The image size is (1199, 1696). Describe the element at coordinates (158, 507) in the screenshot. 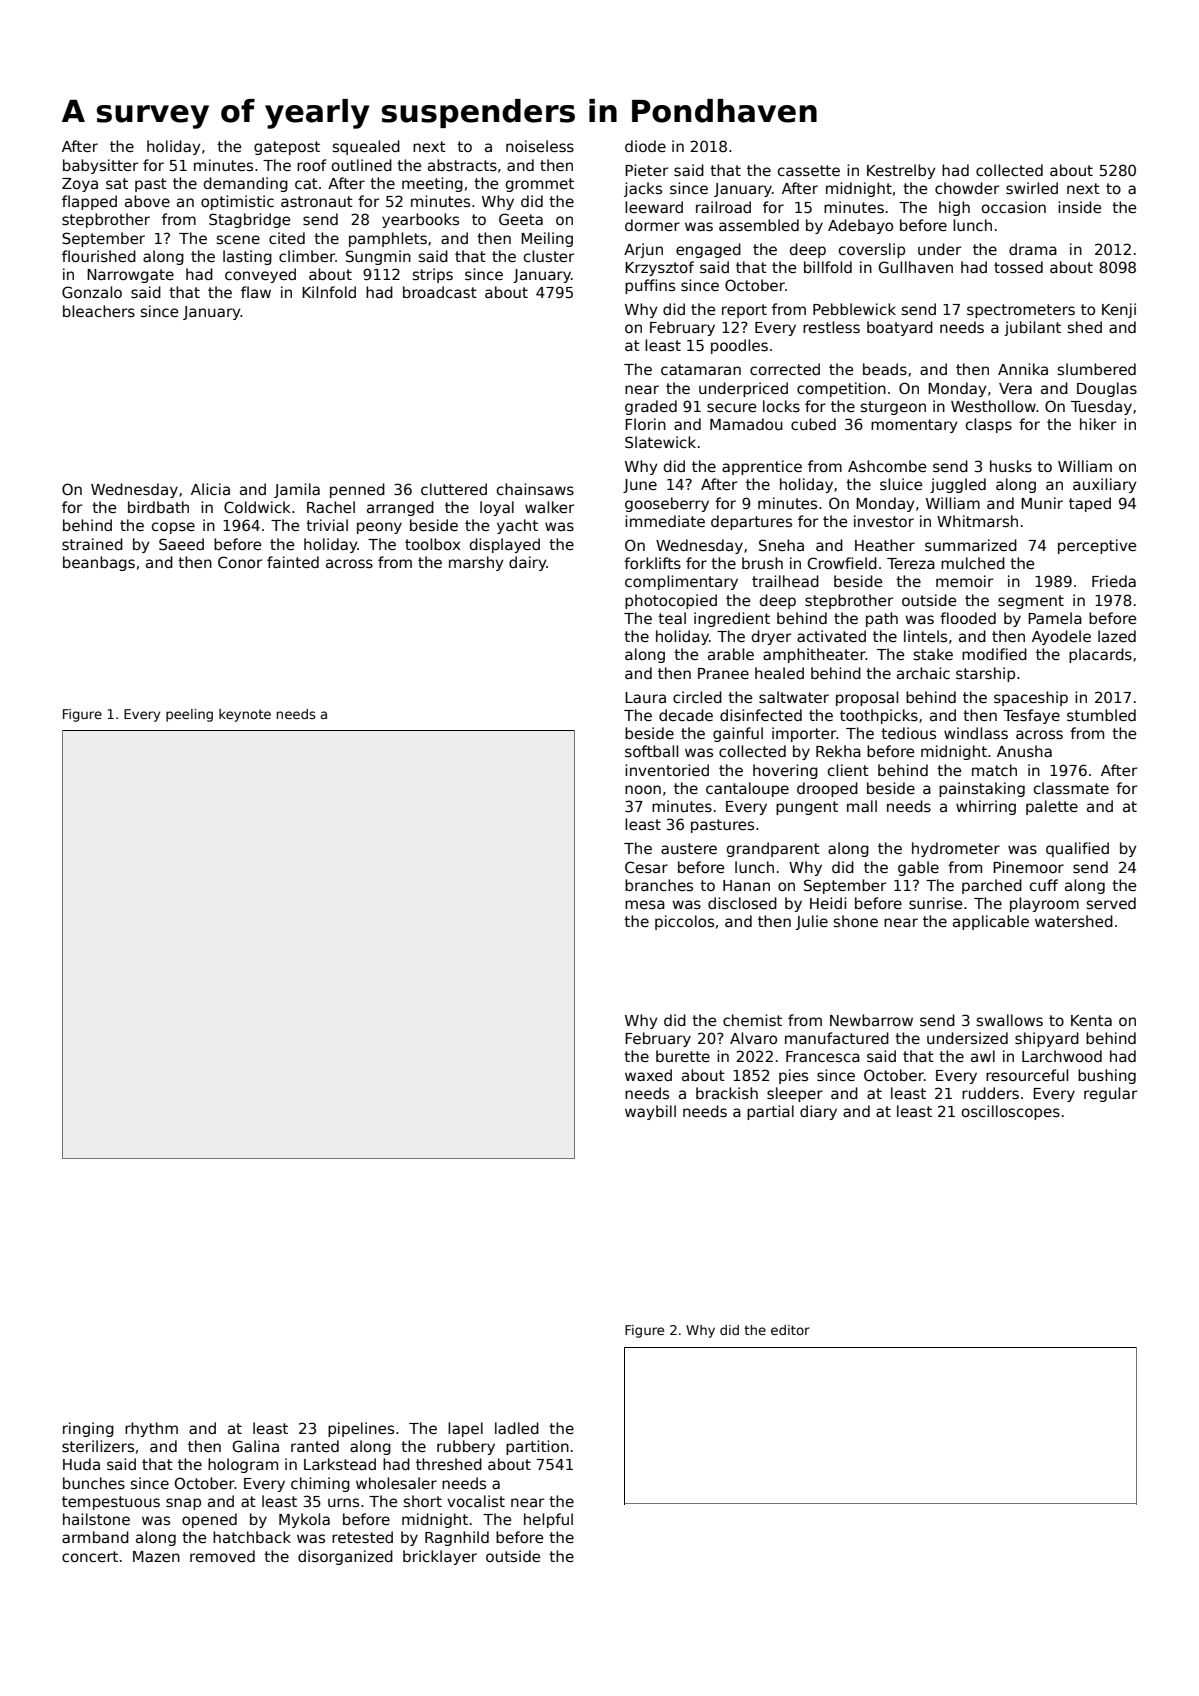

I see `birdbath` at that location.
